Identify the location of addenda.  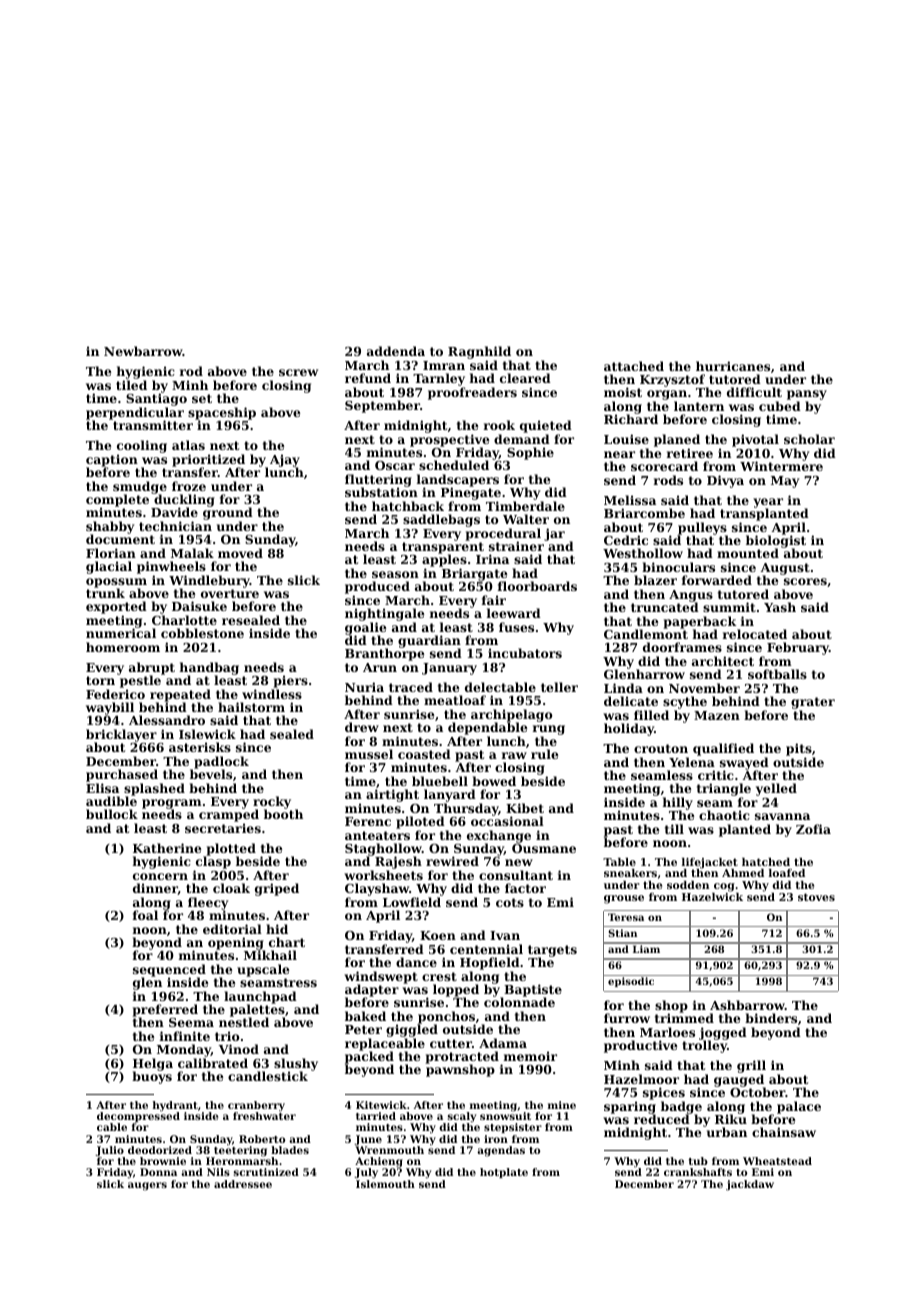
(396, 351).
